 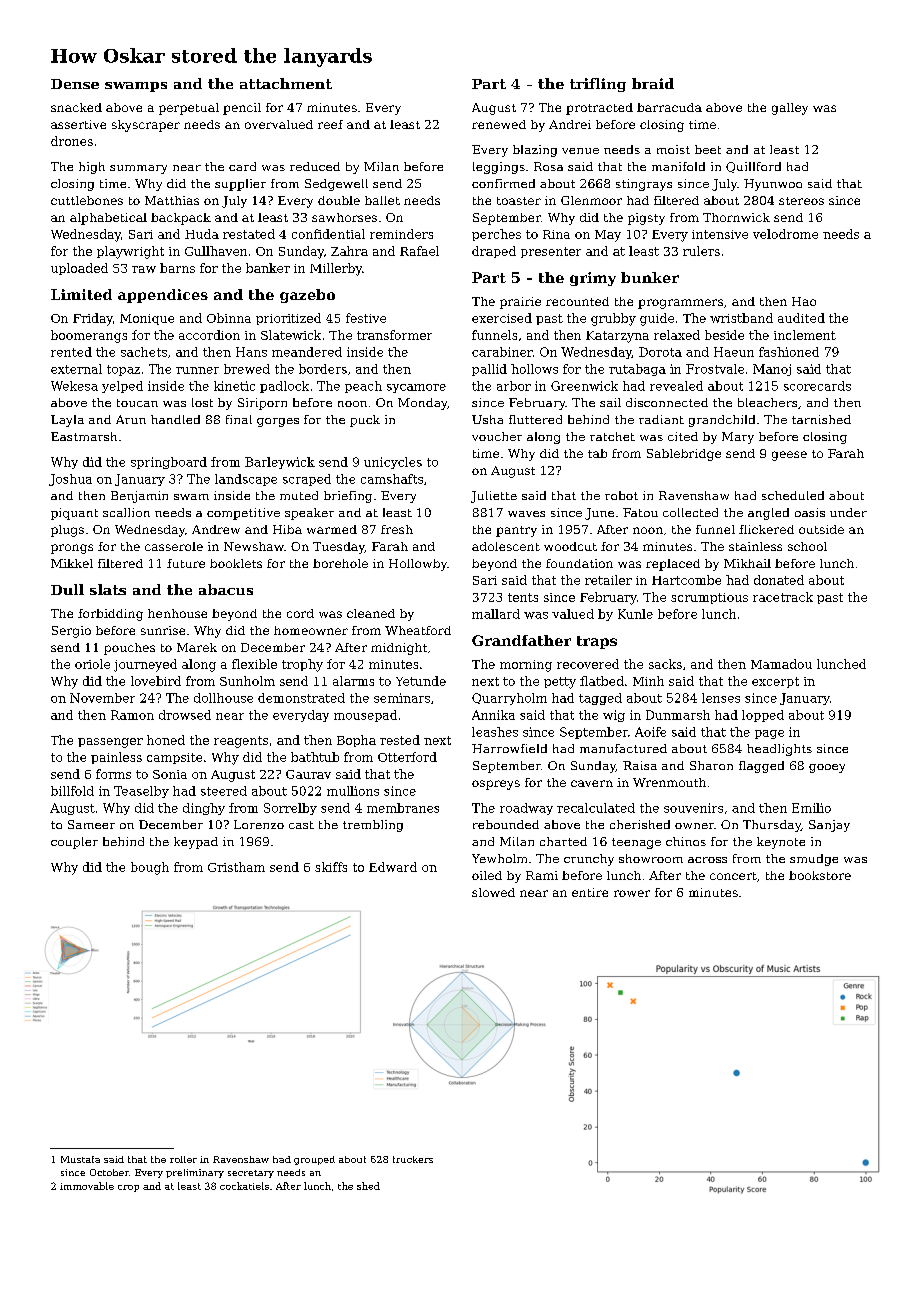 I want to click on grandchild, so click(x=722, y=421).
